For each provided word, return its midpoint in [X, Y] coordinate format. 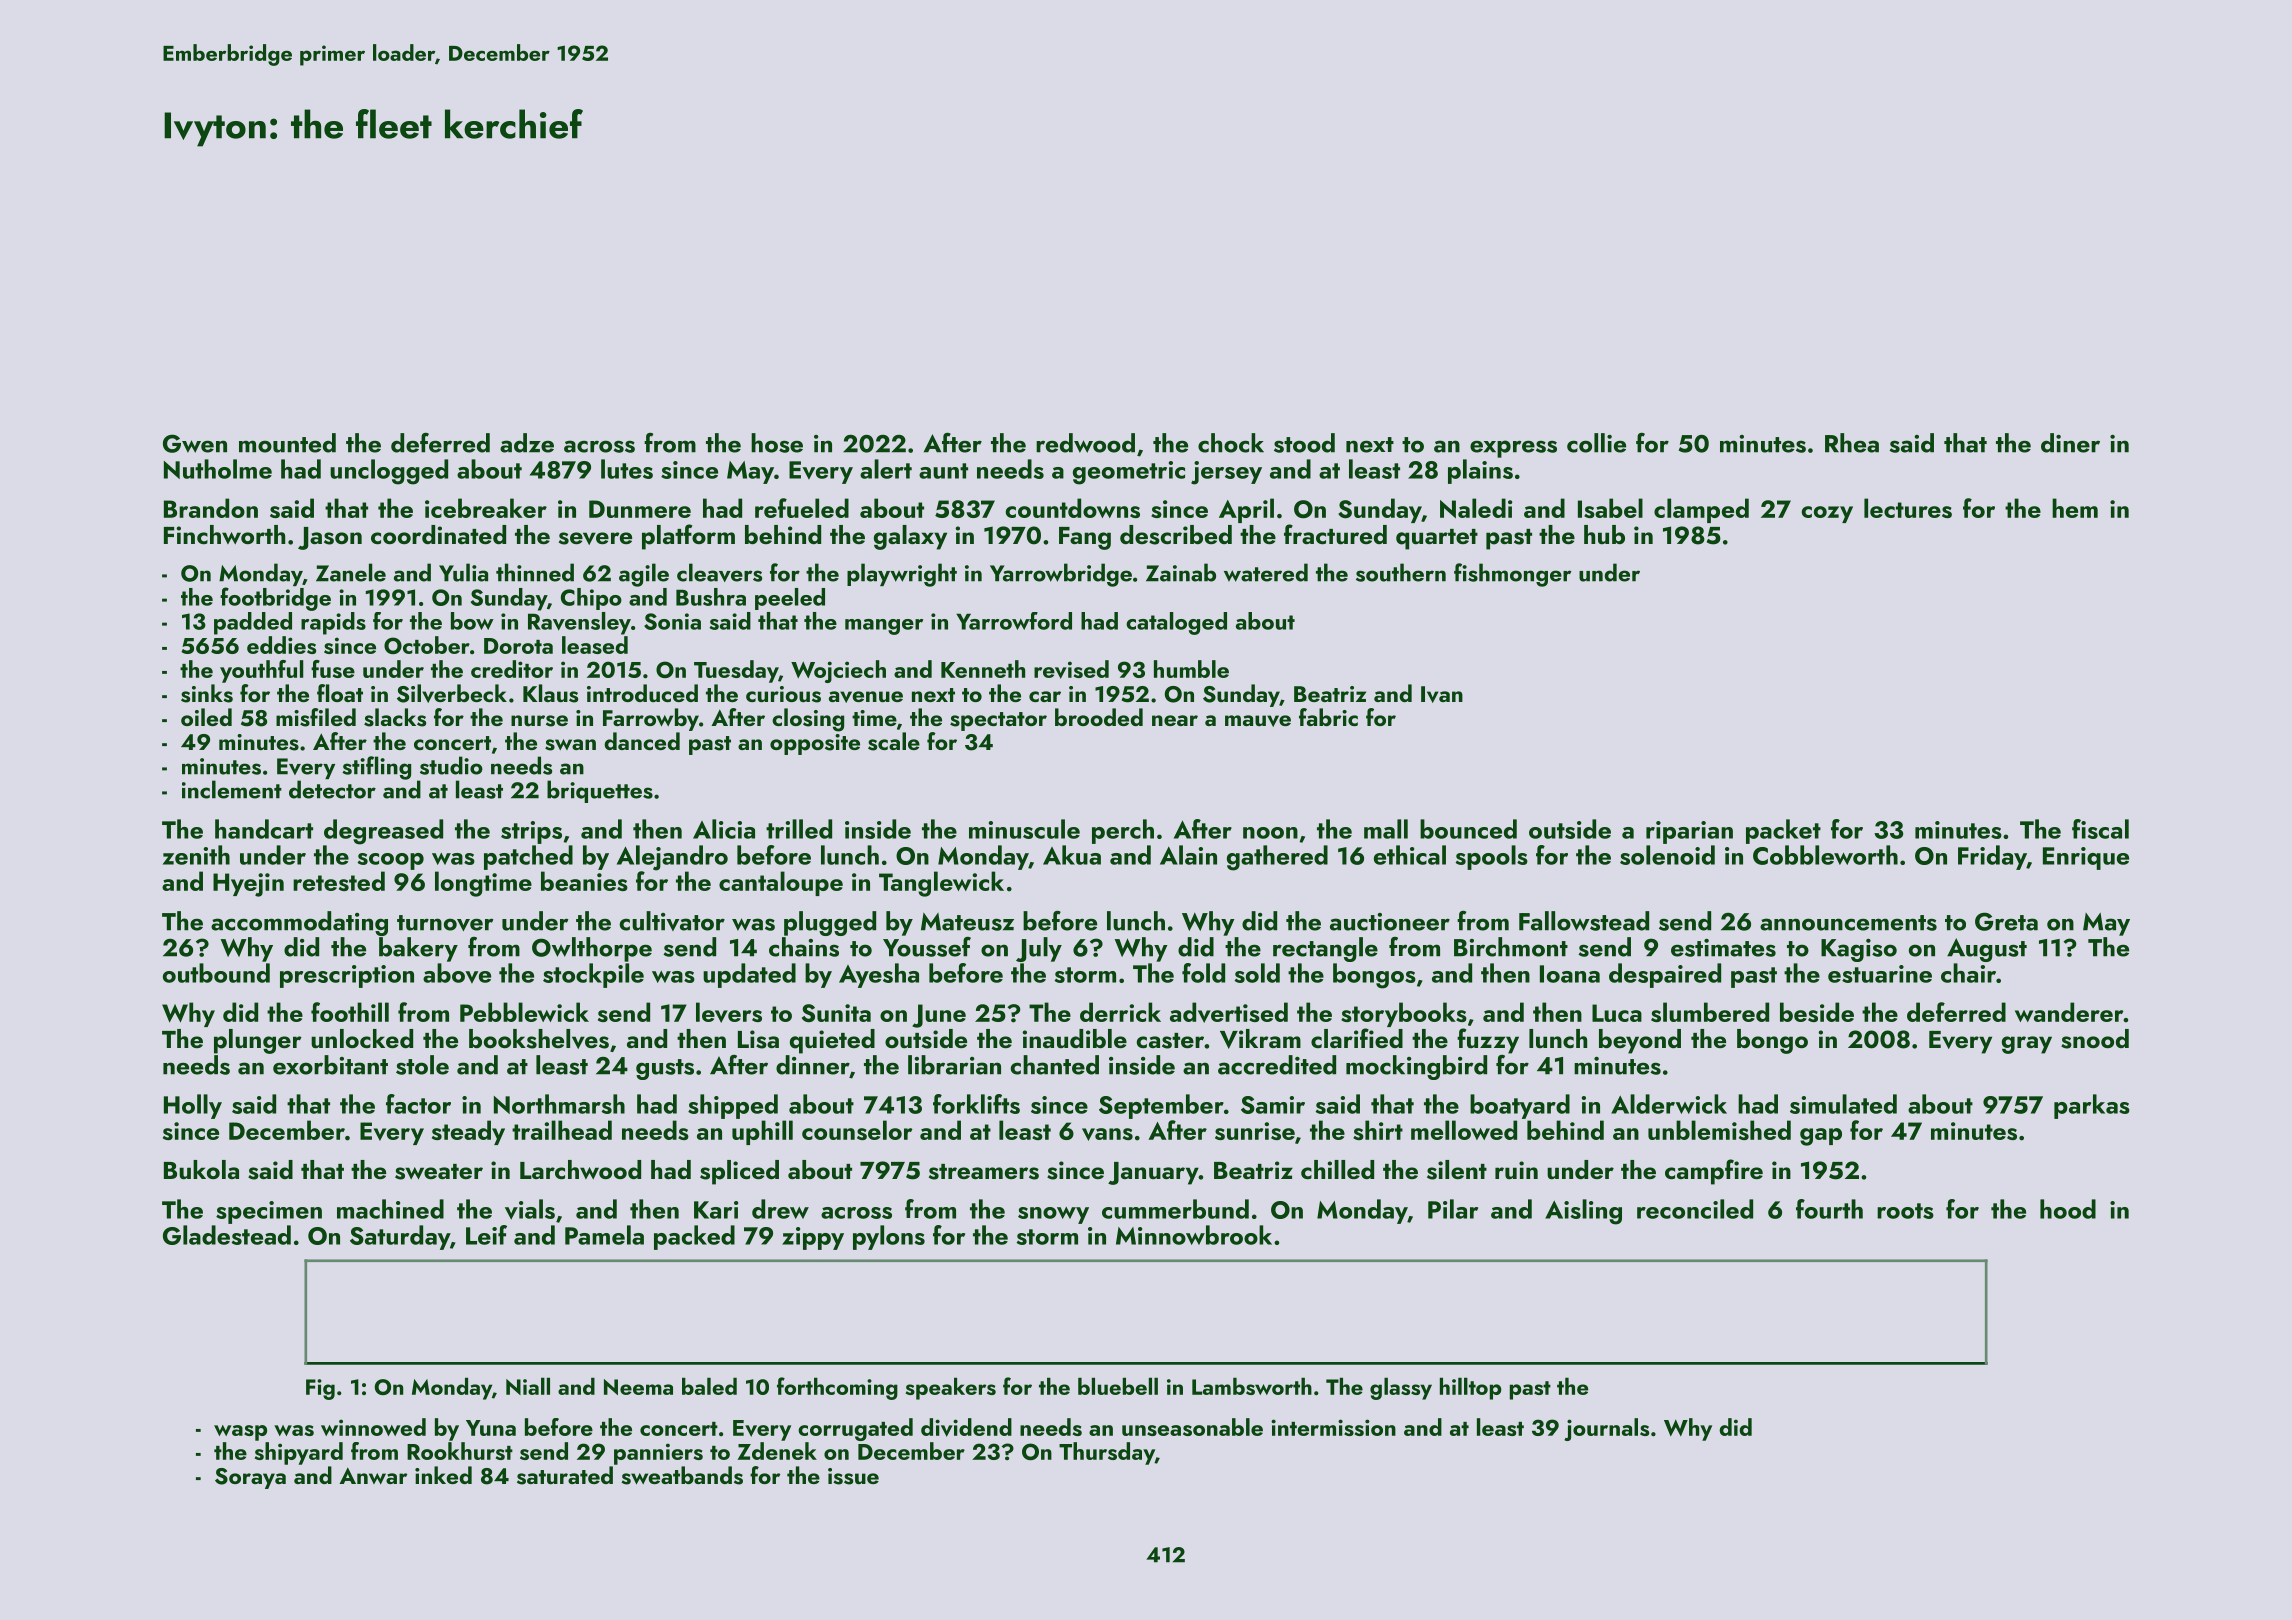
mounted [287, 443]
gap [1821, 1137]
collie [1596, 443]
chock [1231, 443]
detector [332, 789]
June [939, 1016]
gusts [665, 1069]
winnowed [373, 1427]
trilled [799, 829]
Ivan [1442, 694]
